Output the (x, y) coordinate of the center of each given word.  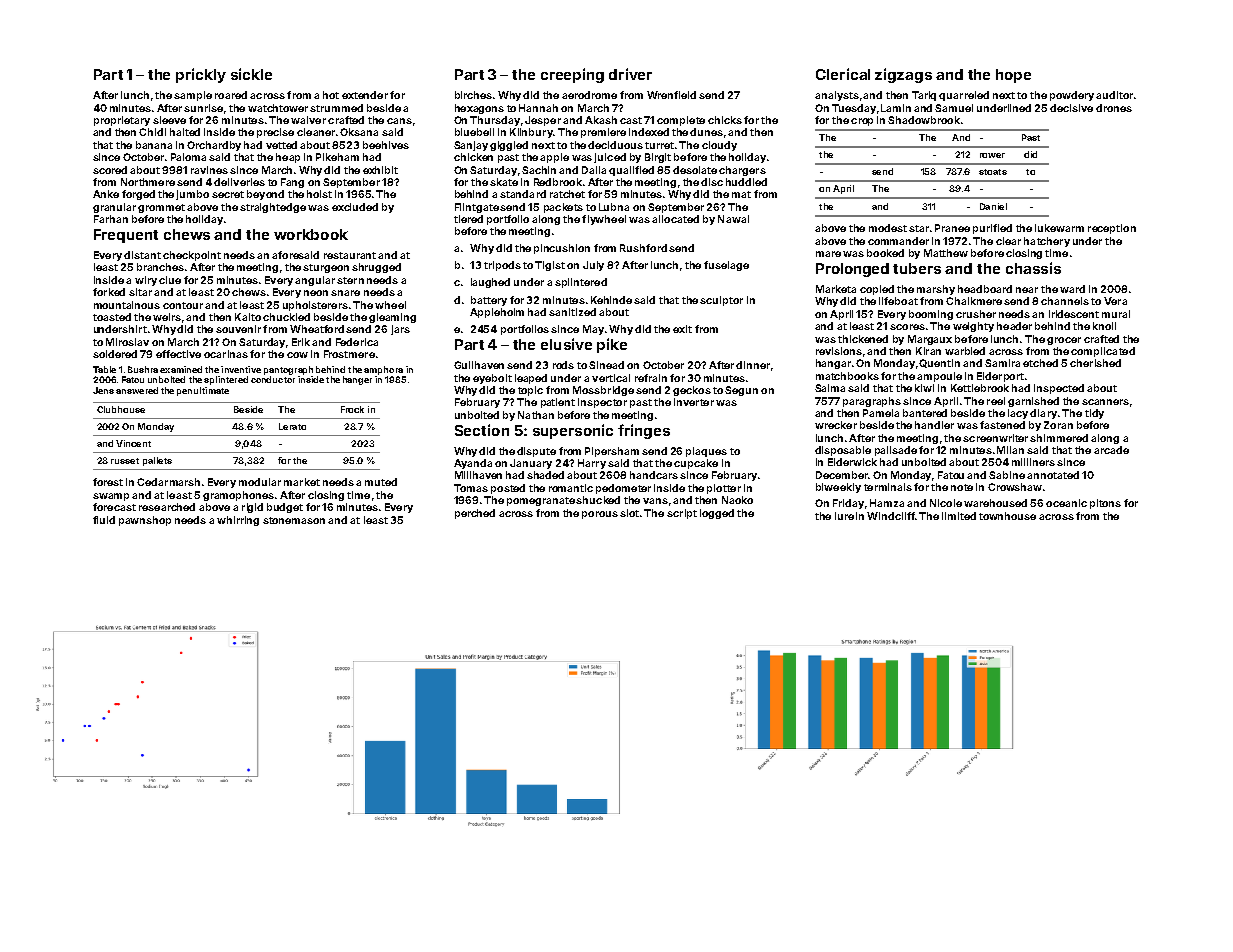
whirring (238, 521)
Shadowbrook (924, 120)
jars (400, 330)
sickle (251, 74)
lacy (1018, 414)
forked (109, 292)
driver (630, 74)
